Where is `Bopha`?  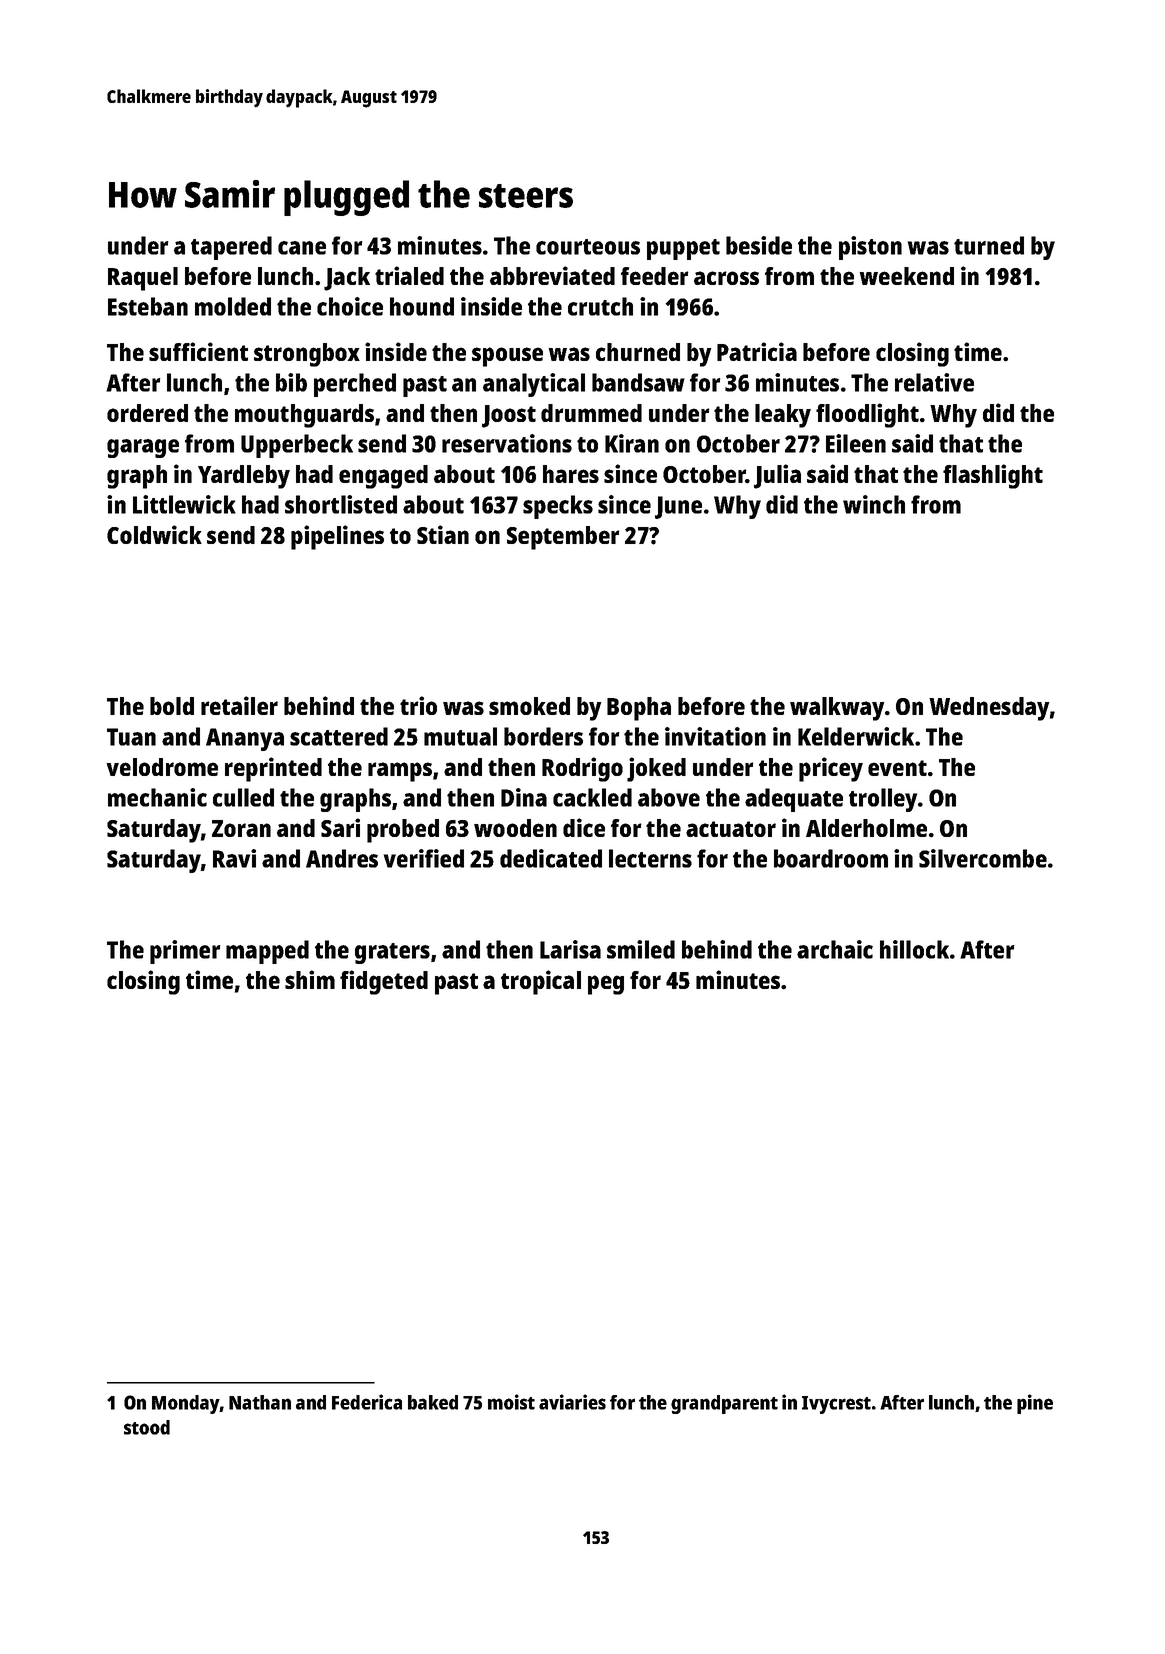
Bopha is located at coordinates (639, 709).
